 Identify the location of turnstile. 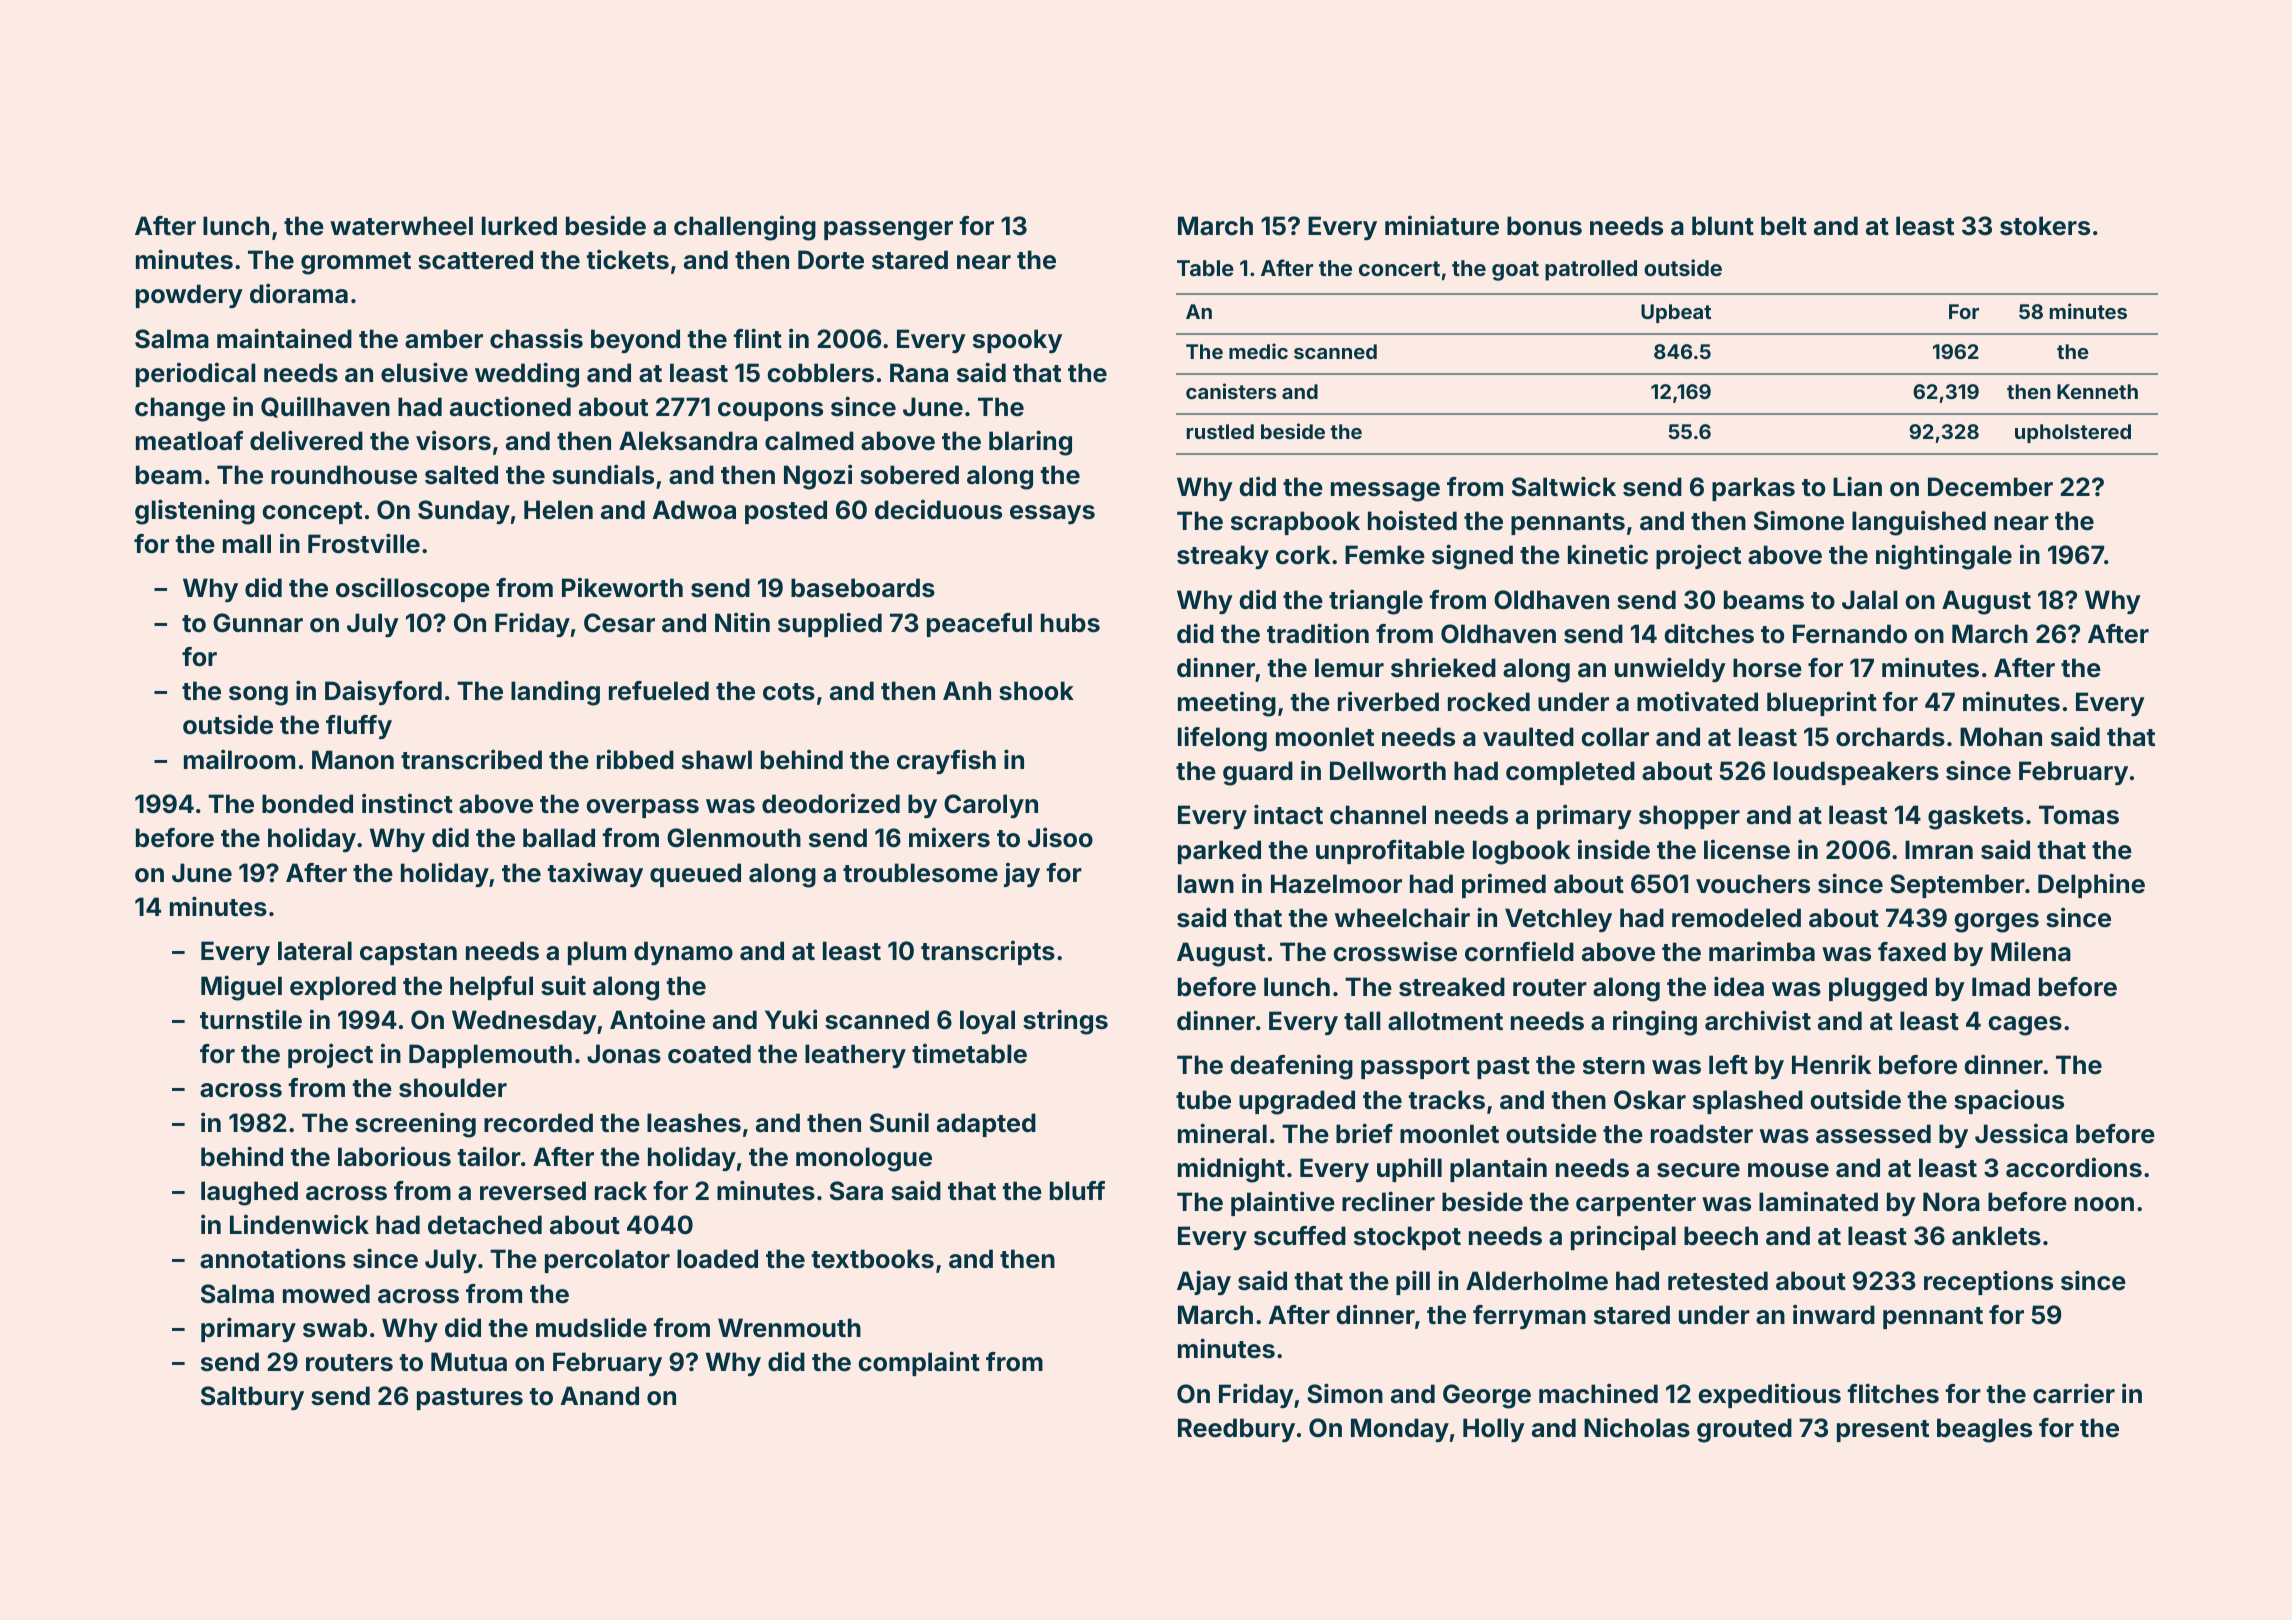
(251, 1019).
